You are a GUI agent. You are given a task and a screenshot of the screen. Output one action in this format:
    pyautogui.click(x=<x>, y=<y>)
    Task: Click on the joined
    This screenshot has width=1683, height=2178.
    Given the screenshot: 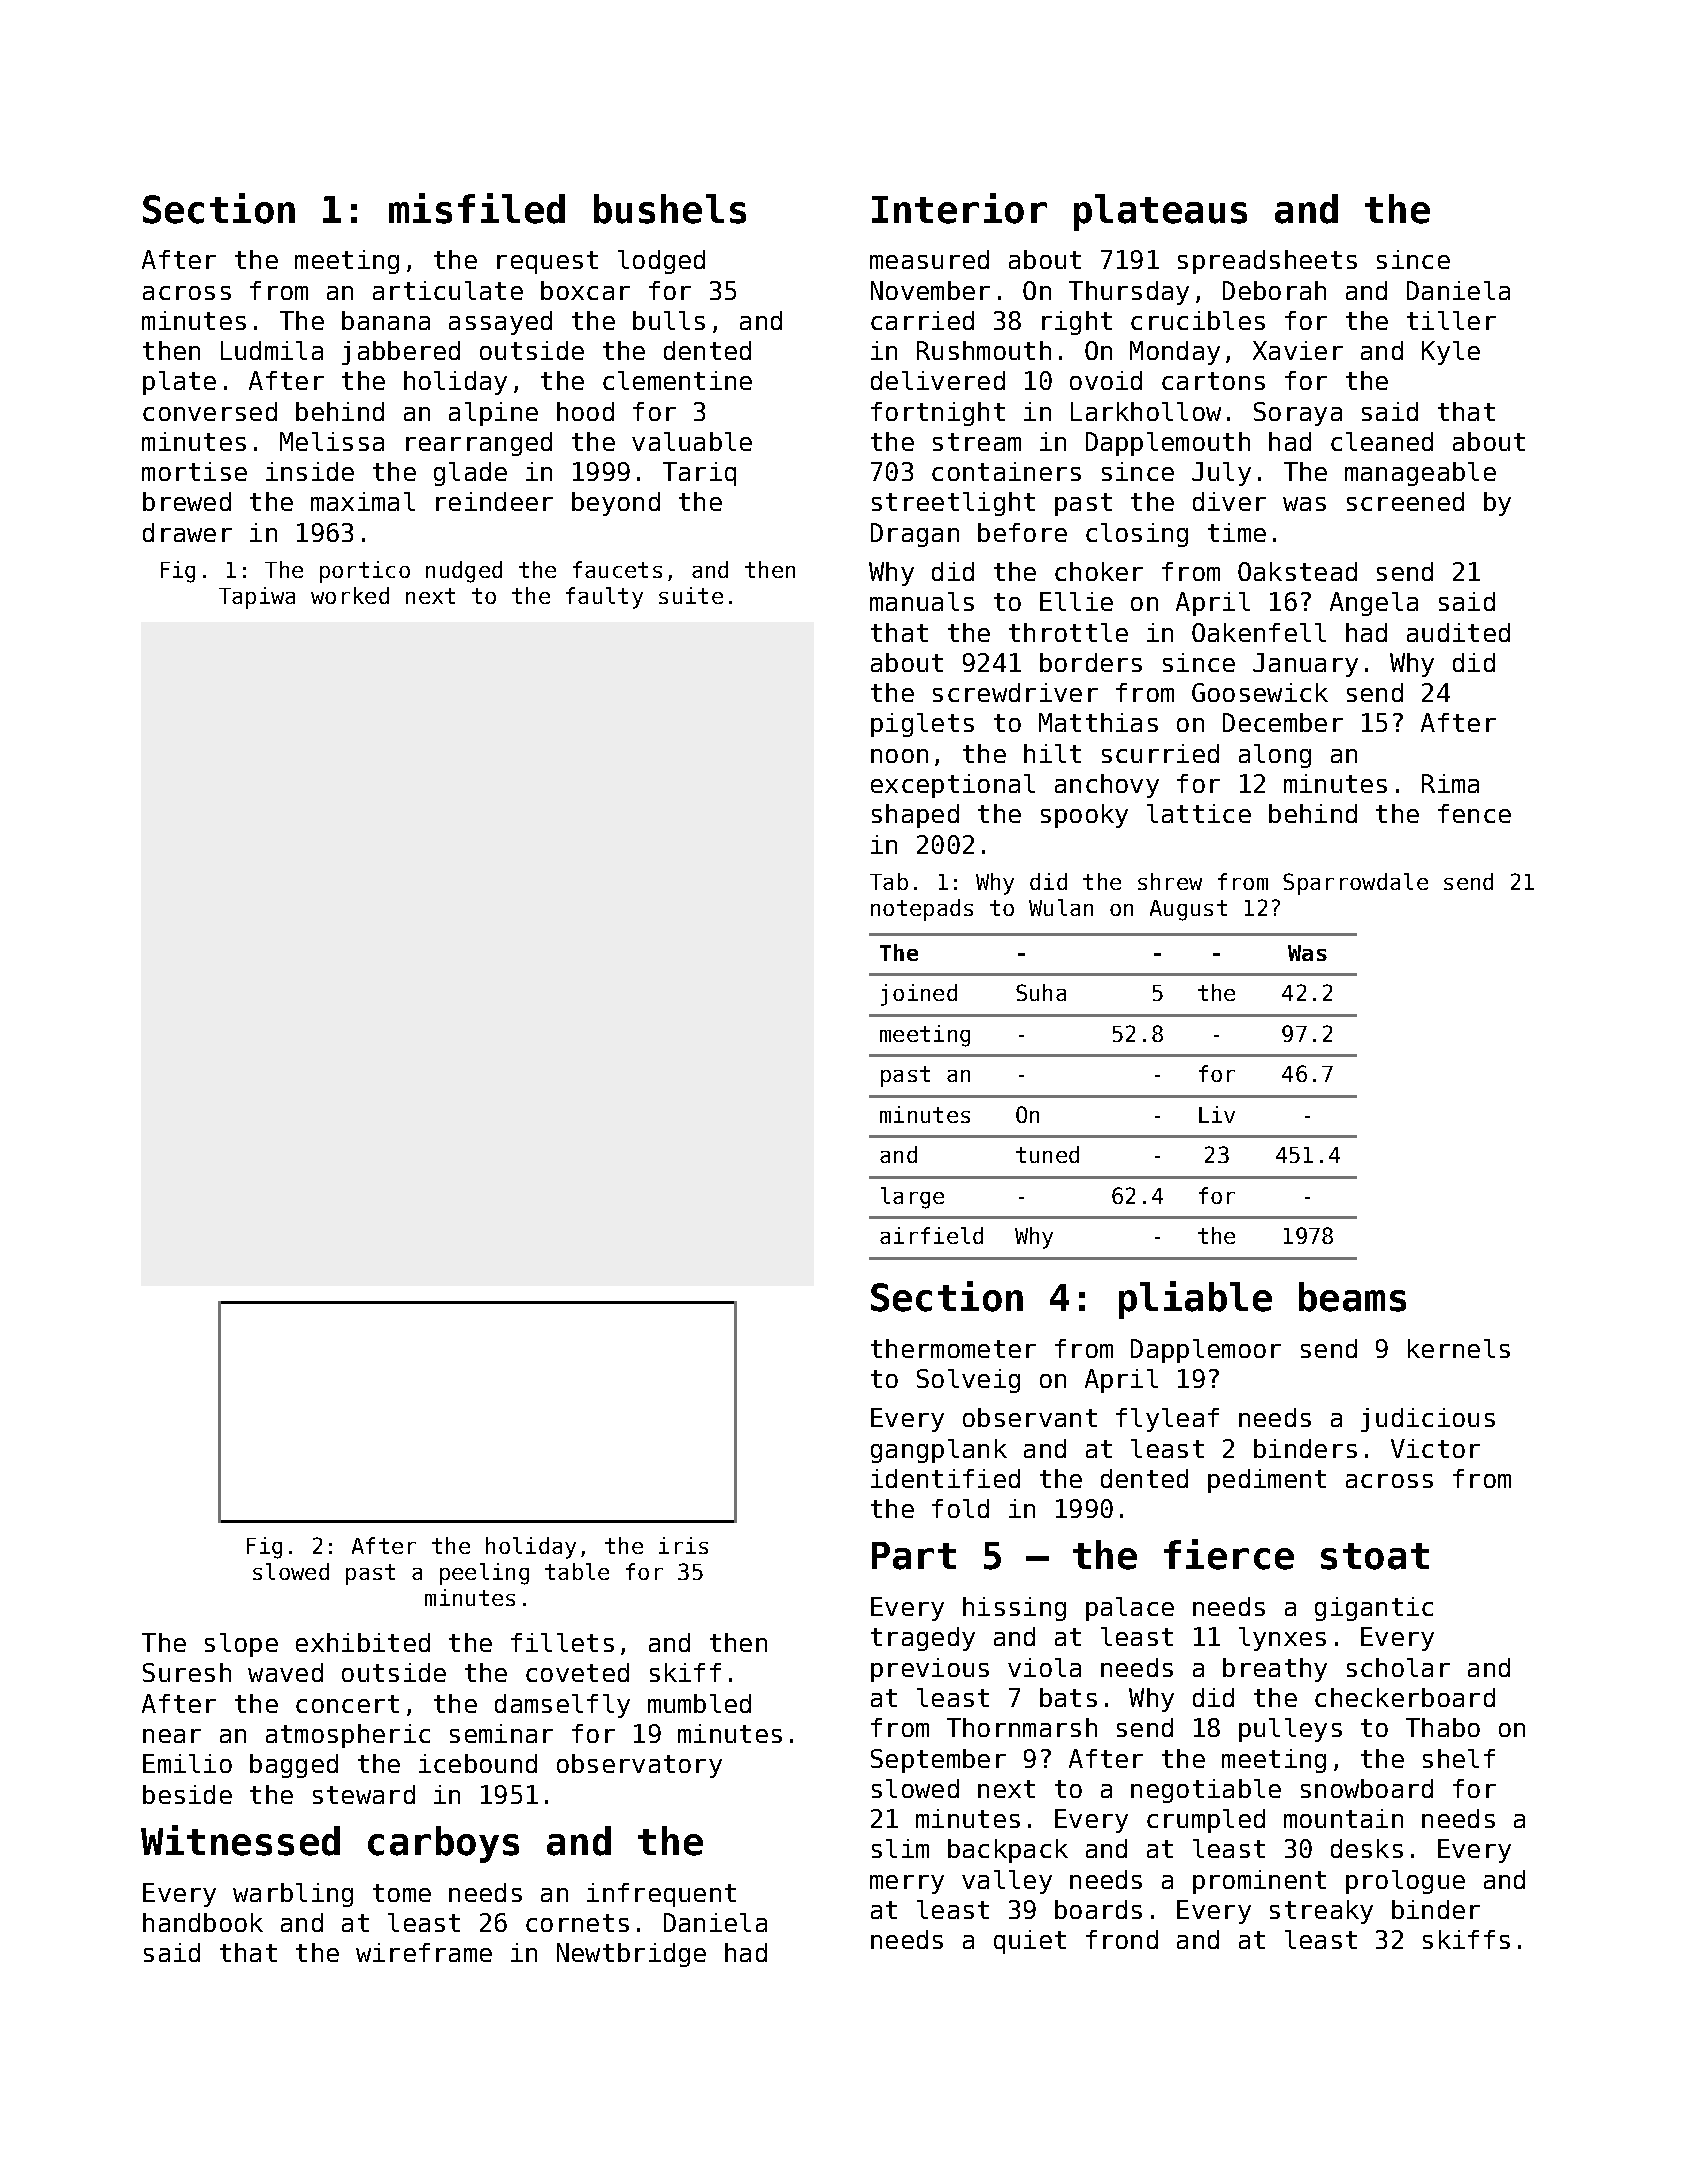 What is the action you would take?
    pyautogui.click(x=919, y=995)
